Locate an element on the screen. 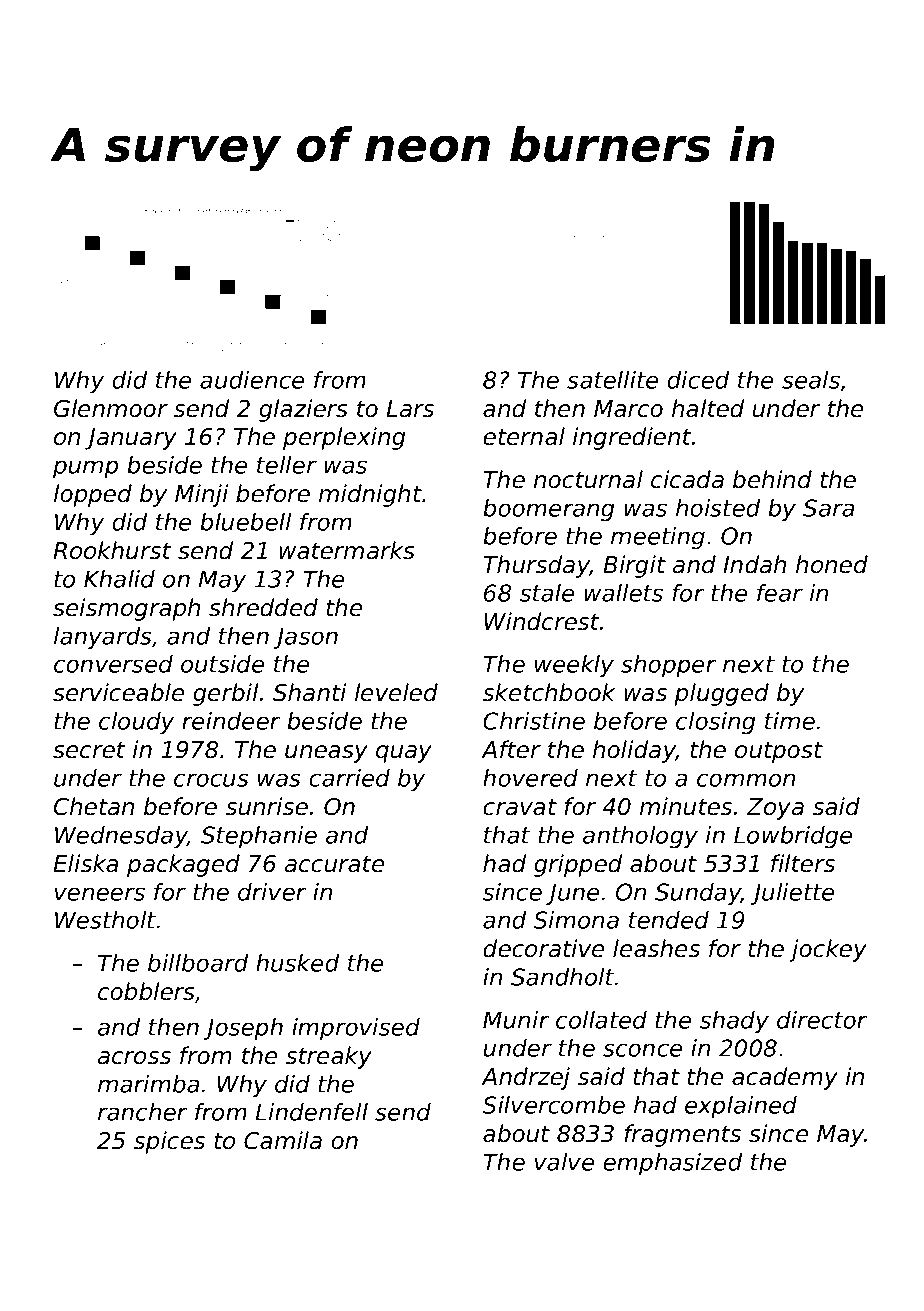  boomerang is located at coordinates (548, 510).
